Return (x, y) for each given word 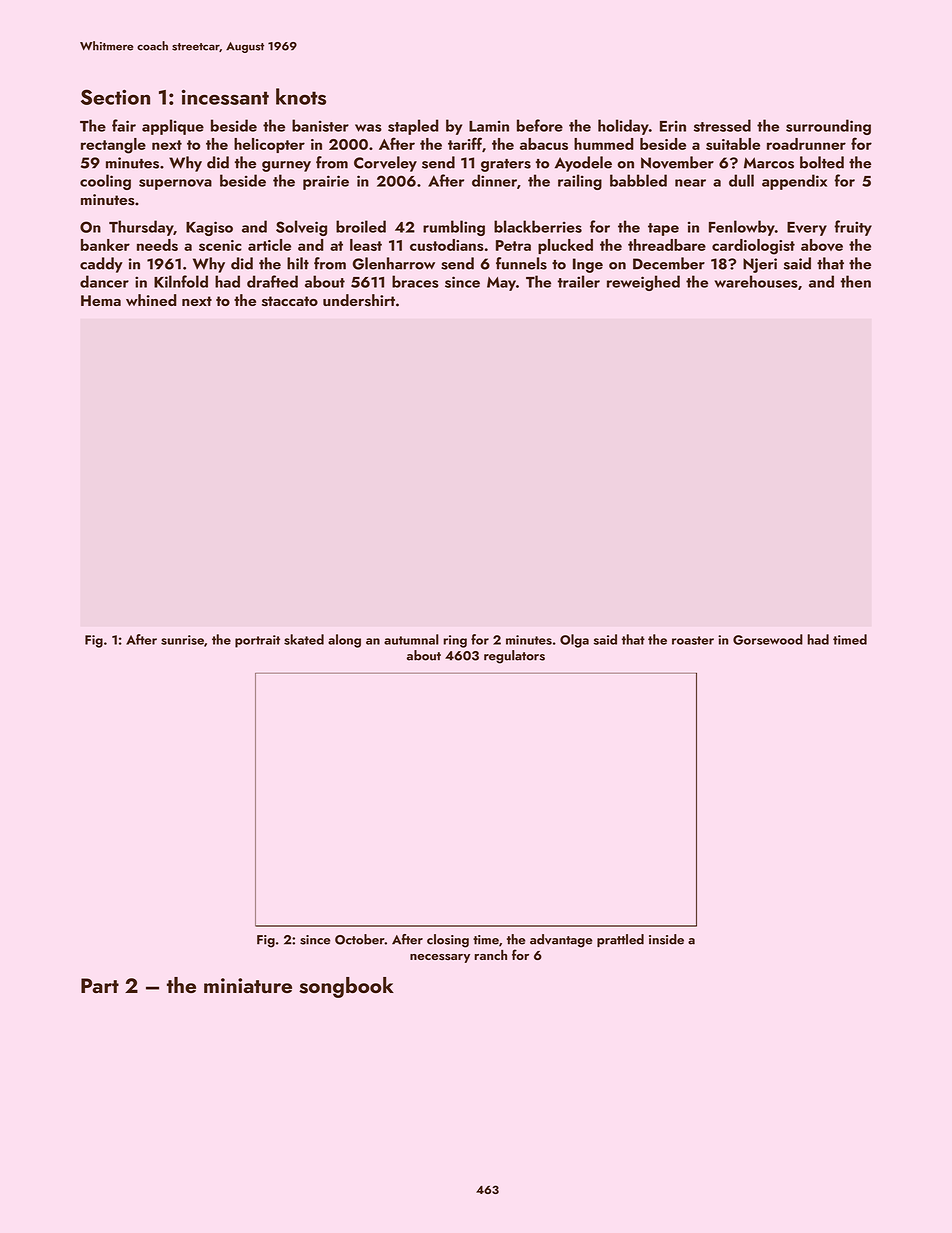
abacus (544, 144)
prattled (620, 940)
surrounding (828, 127)
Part (100, 985)
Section (115, 97)
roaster (693, 640)
